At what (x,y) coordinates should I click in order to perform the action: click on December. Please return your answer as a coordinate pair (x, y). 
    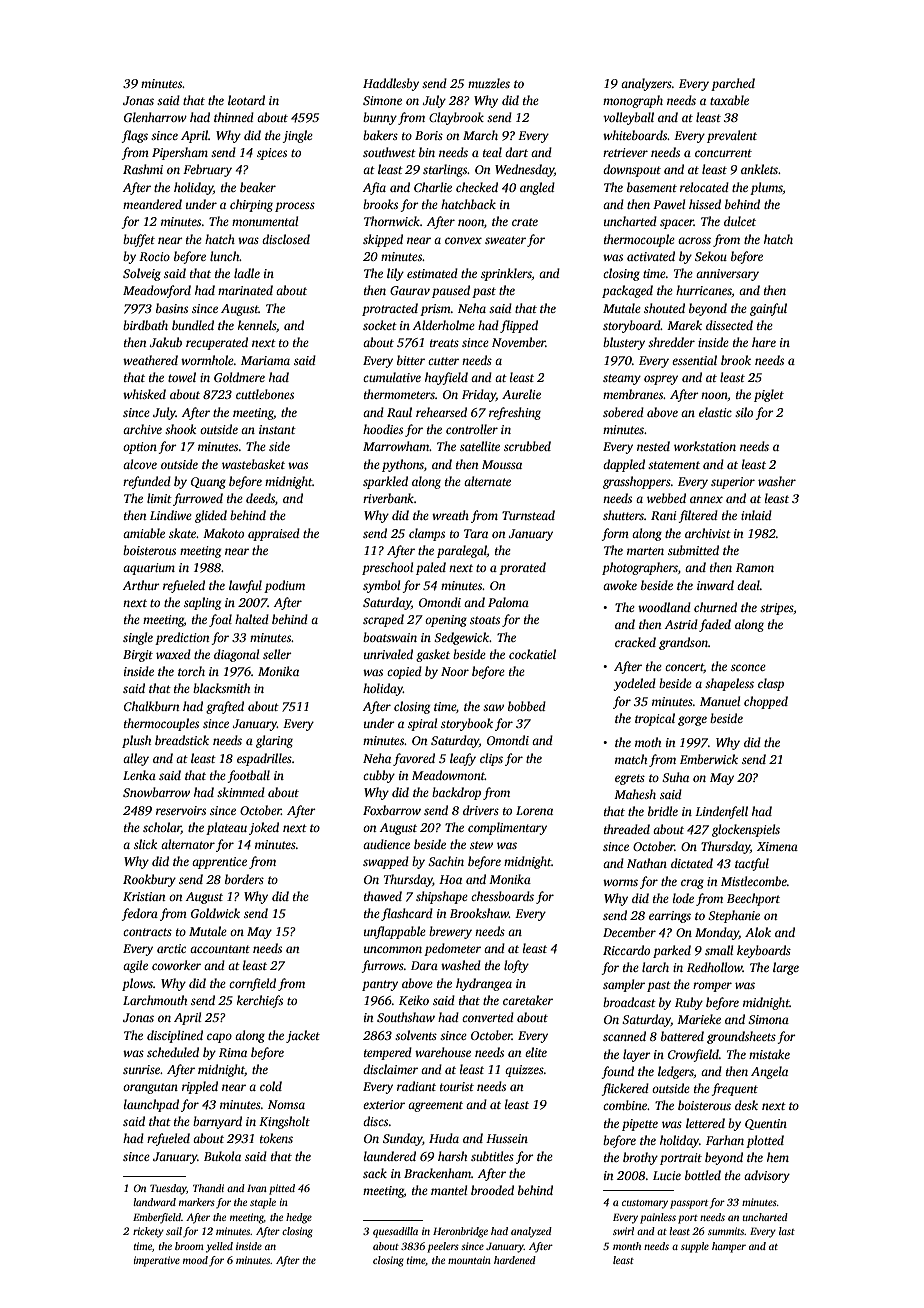
    Looking at the image, I should click on (629, 932).
